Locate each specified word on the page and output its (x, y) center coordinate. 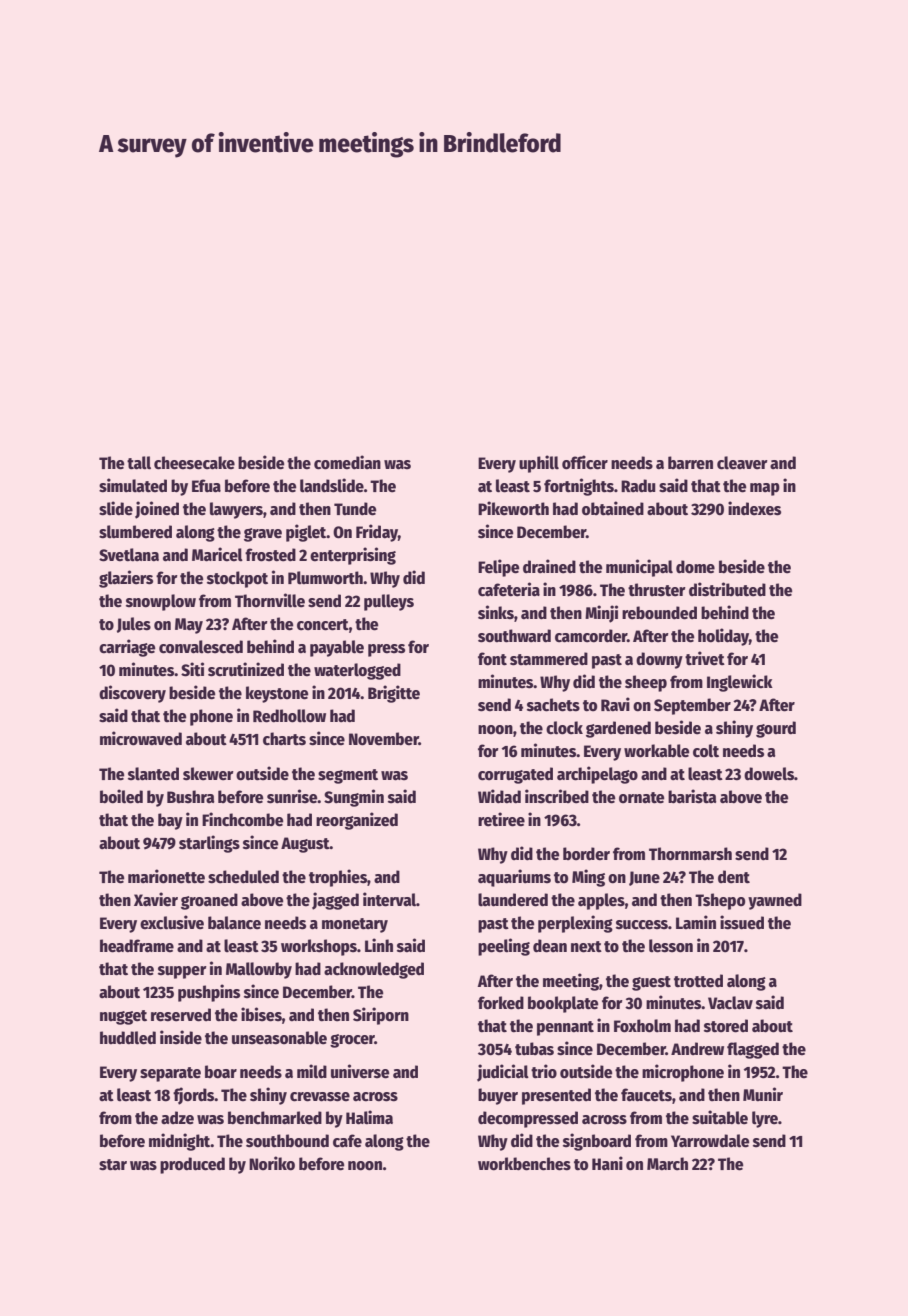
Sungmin (354, 798)
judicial (503, 1073)
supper (182, 972)
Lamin (696, 922)
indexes (754, 508)
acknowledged (374, 970)
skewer (208, 774)
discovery (132, 694)
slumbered (135, 532)
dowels (769, 774)
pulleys (389, 602)
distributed (727, 589)
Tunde (355, 509)
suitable (720, 1117)
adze (177, 1118)
